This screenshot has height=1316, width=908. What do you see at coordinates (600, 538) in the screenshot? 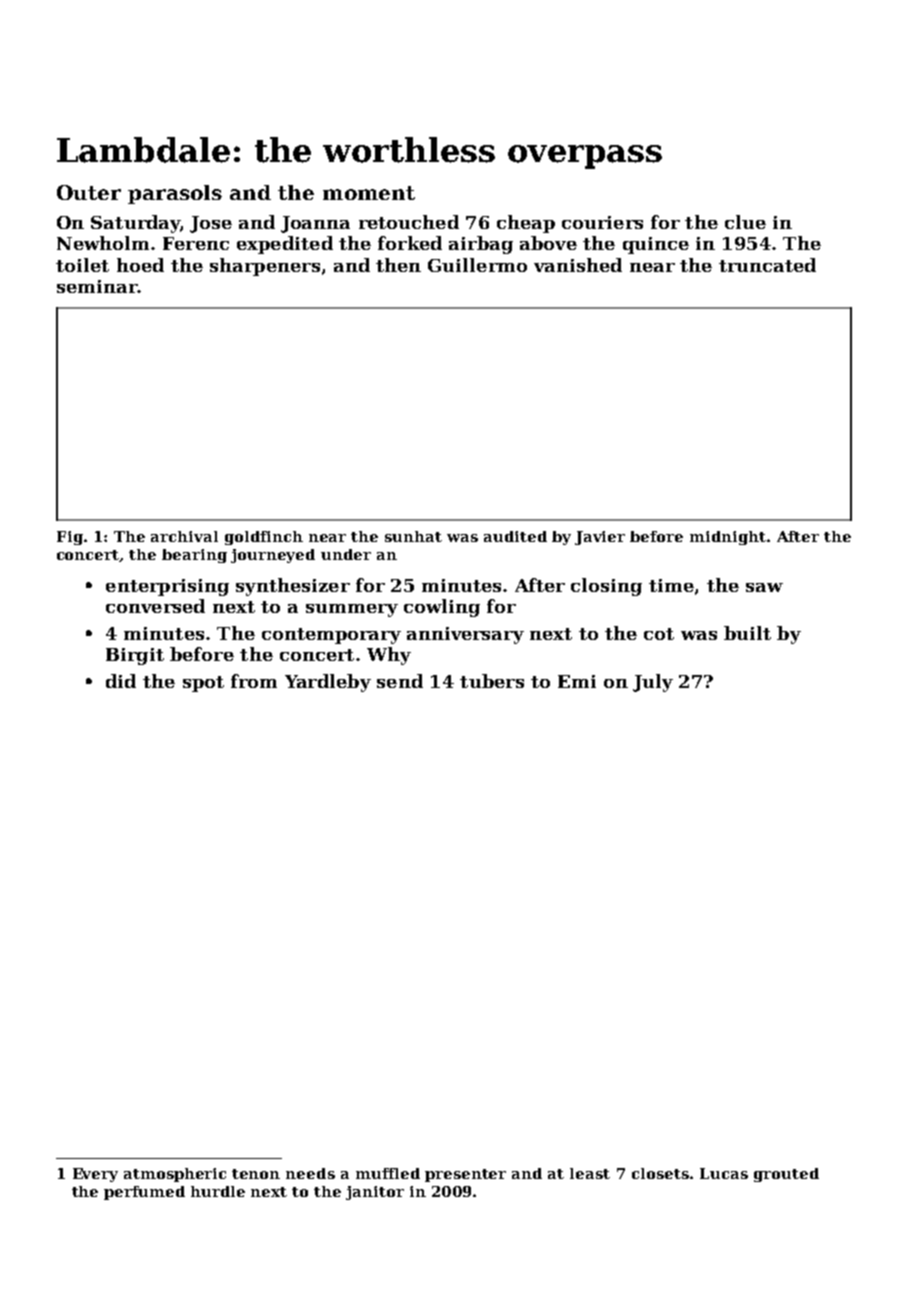
I see `Javier` at bounding box center [600, 538].
